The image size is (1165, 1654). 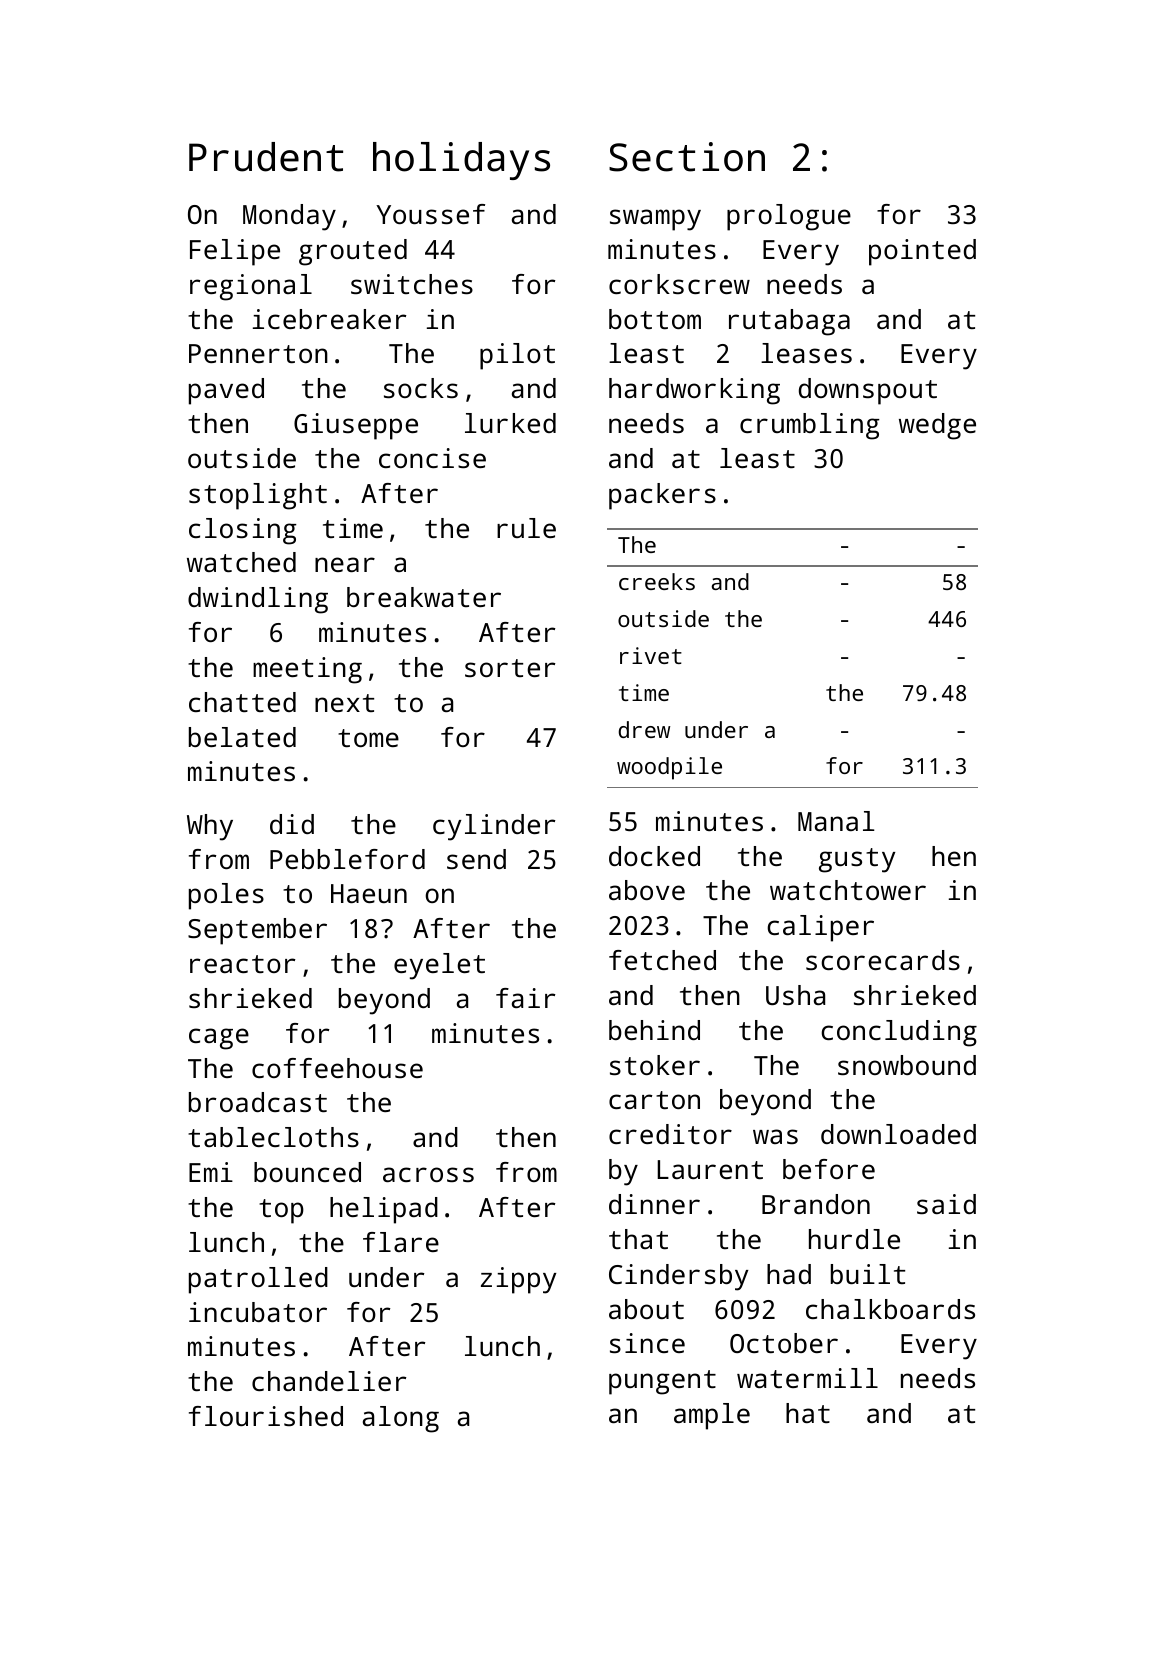 What do you see at coordinates (258, 496) in the document?
I see `stoplight` at bounding box center [258, 496].
